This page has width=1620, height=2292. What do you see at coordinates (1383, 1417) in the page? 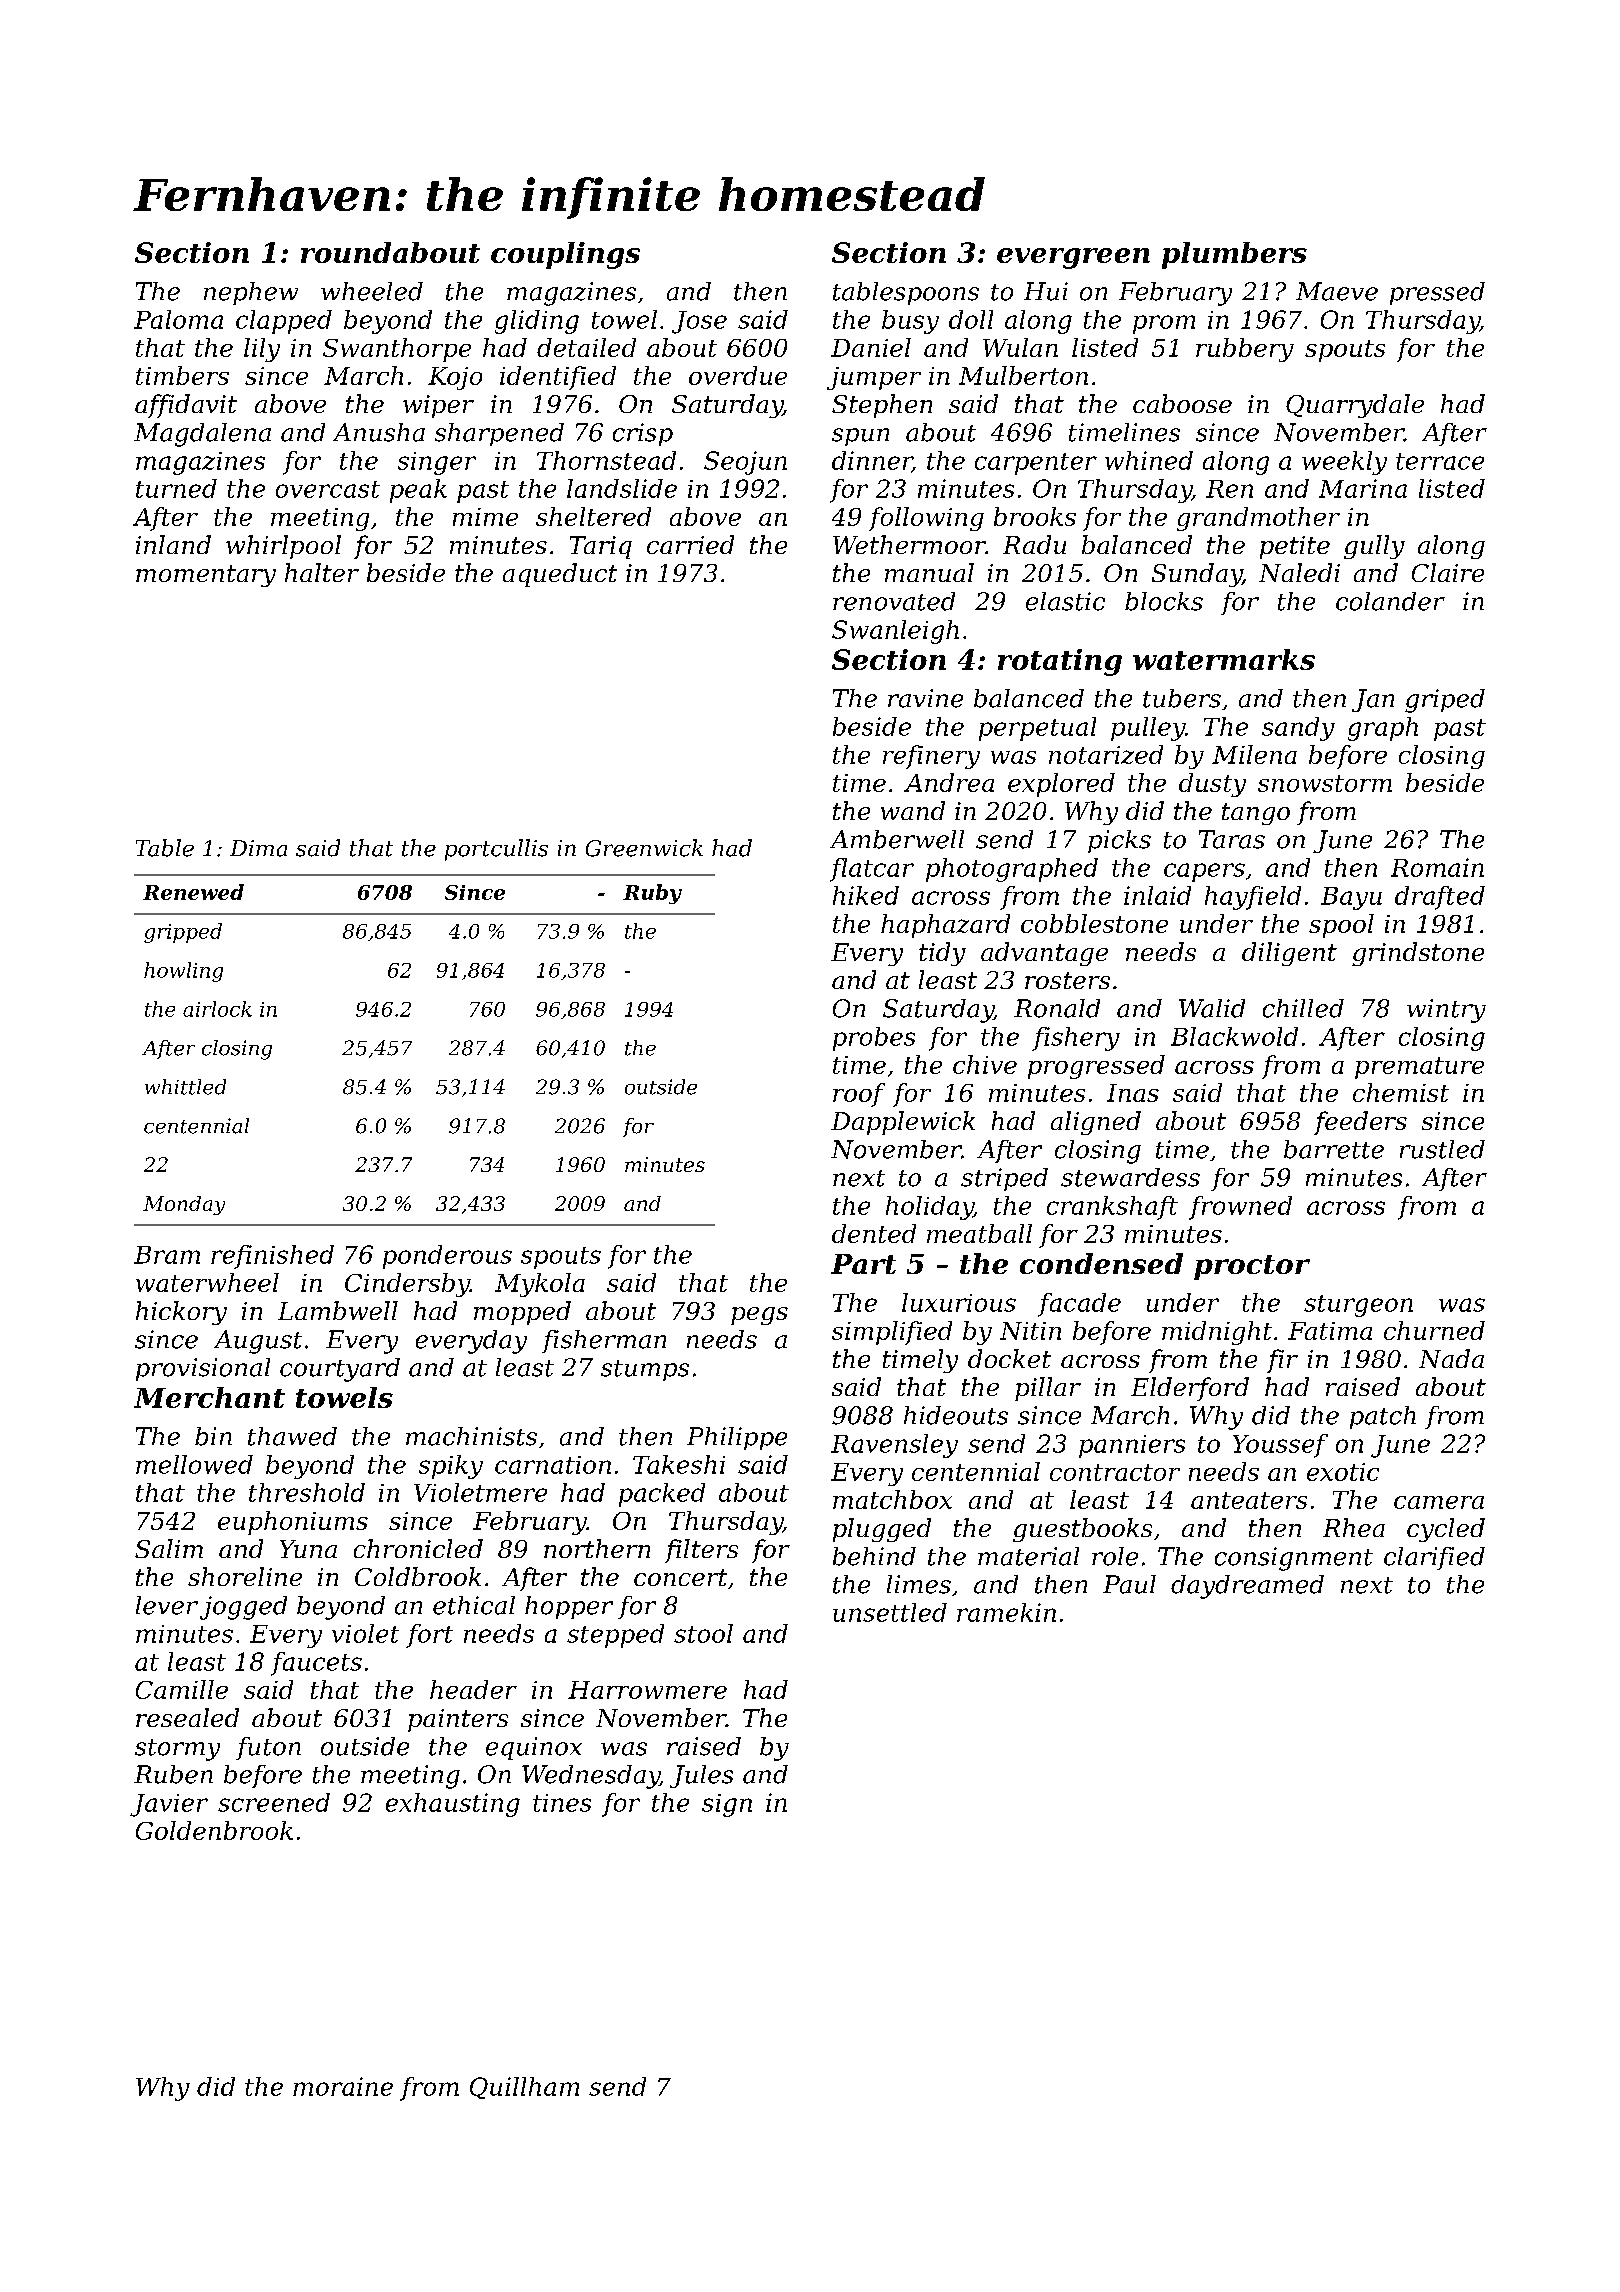
I see `patch` at bounding box center [1383, 1417].
